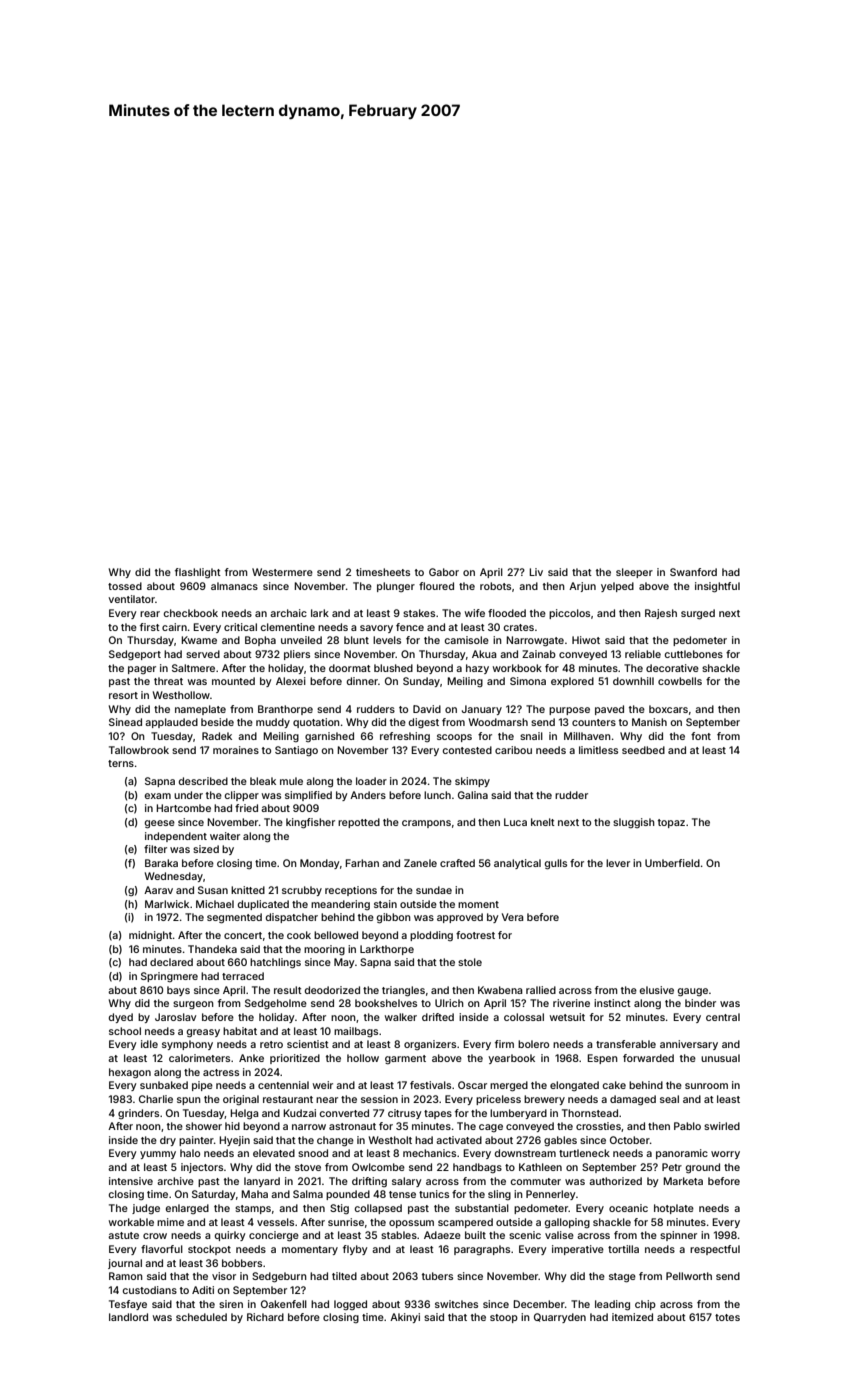 This image has width=849, height=1400. I want to click on hotplate, so click(674, 1209).
